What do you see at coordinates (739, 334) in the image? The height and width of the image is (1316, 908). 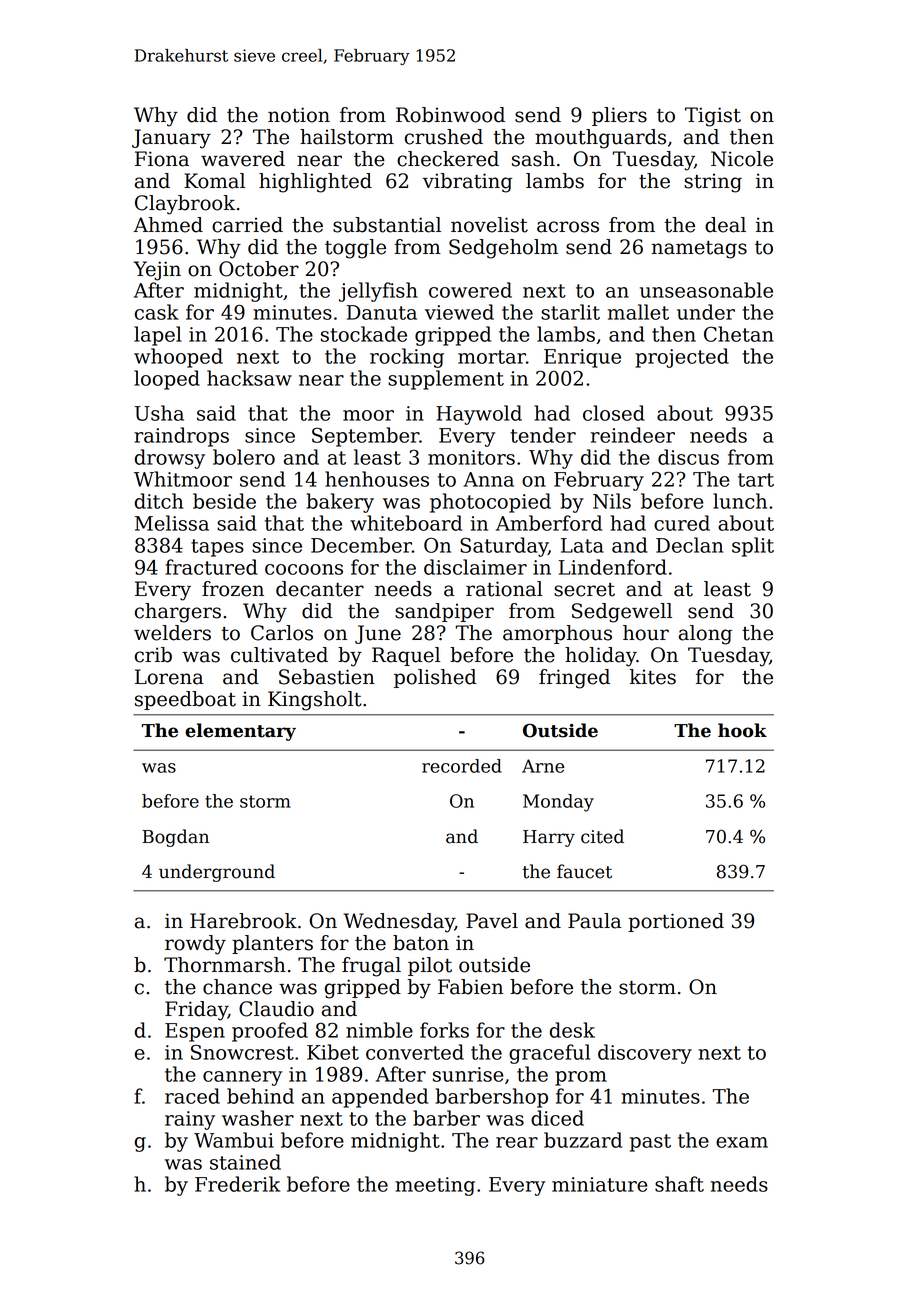 I see `Chetan` at bounding box center [739, 334].
